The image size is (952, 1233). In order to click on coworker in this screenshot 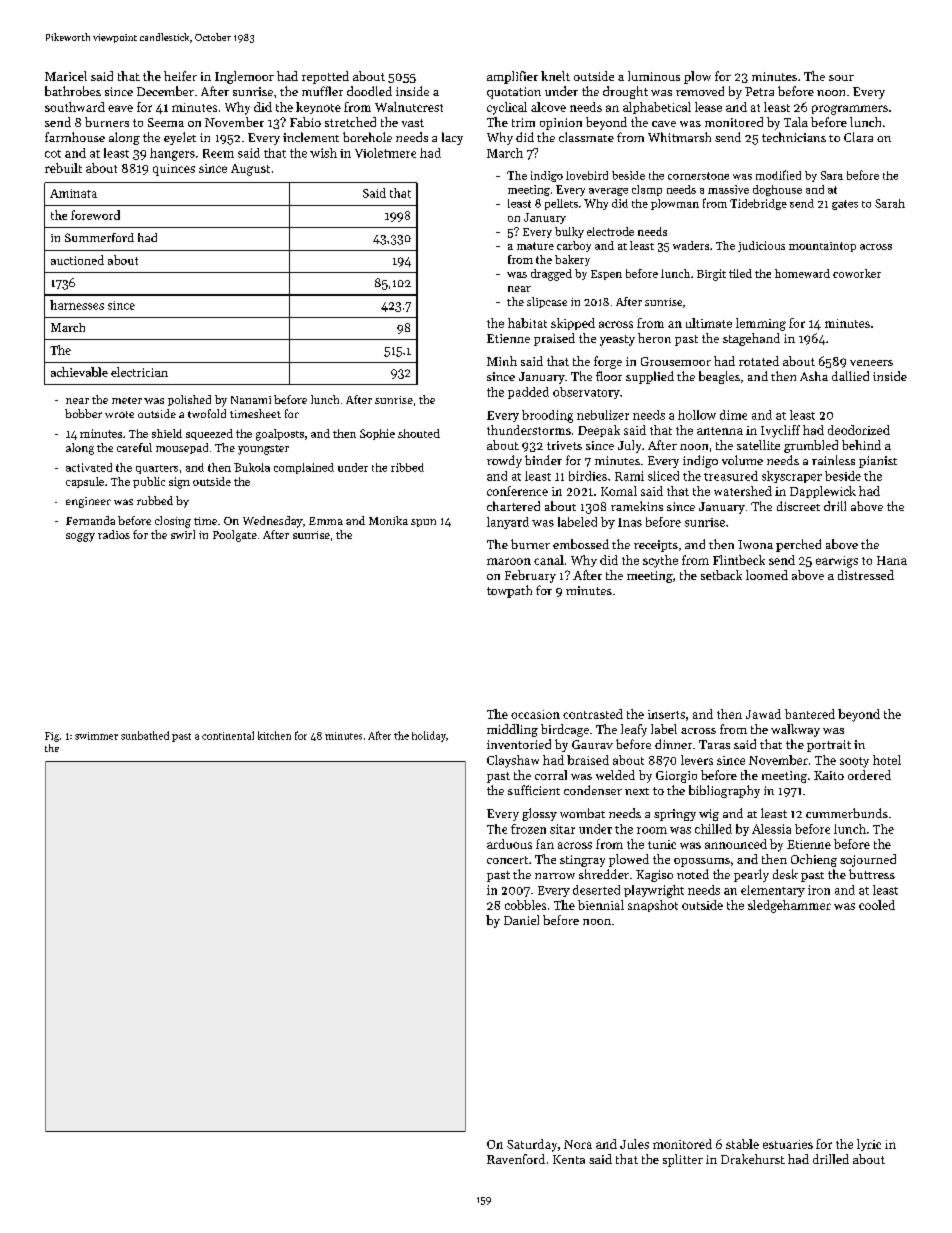, I will do `click(857, 273)`.
